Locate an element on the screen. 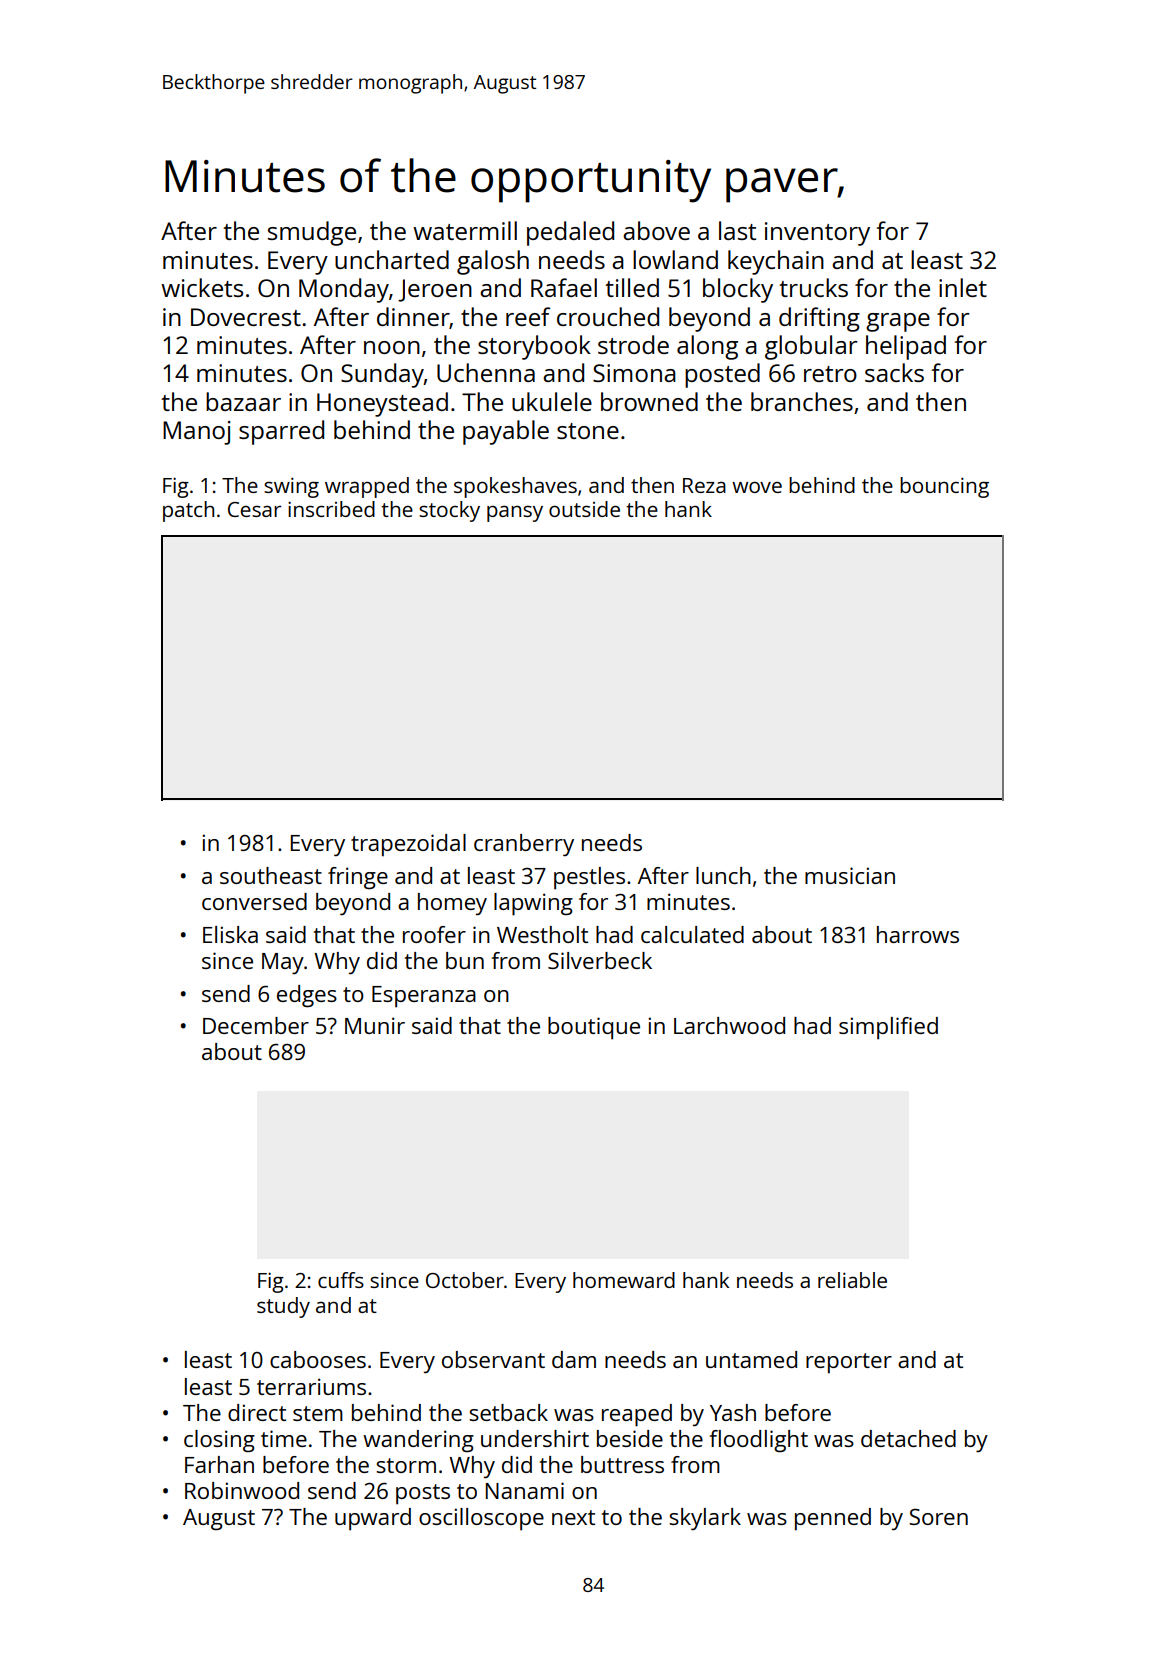 Image resolution: width=1165 pixels, height=1654 pixels. lunch is located at coordinates (723, 875).
